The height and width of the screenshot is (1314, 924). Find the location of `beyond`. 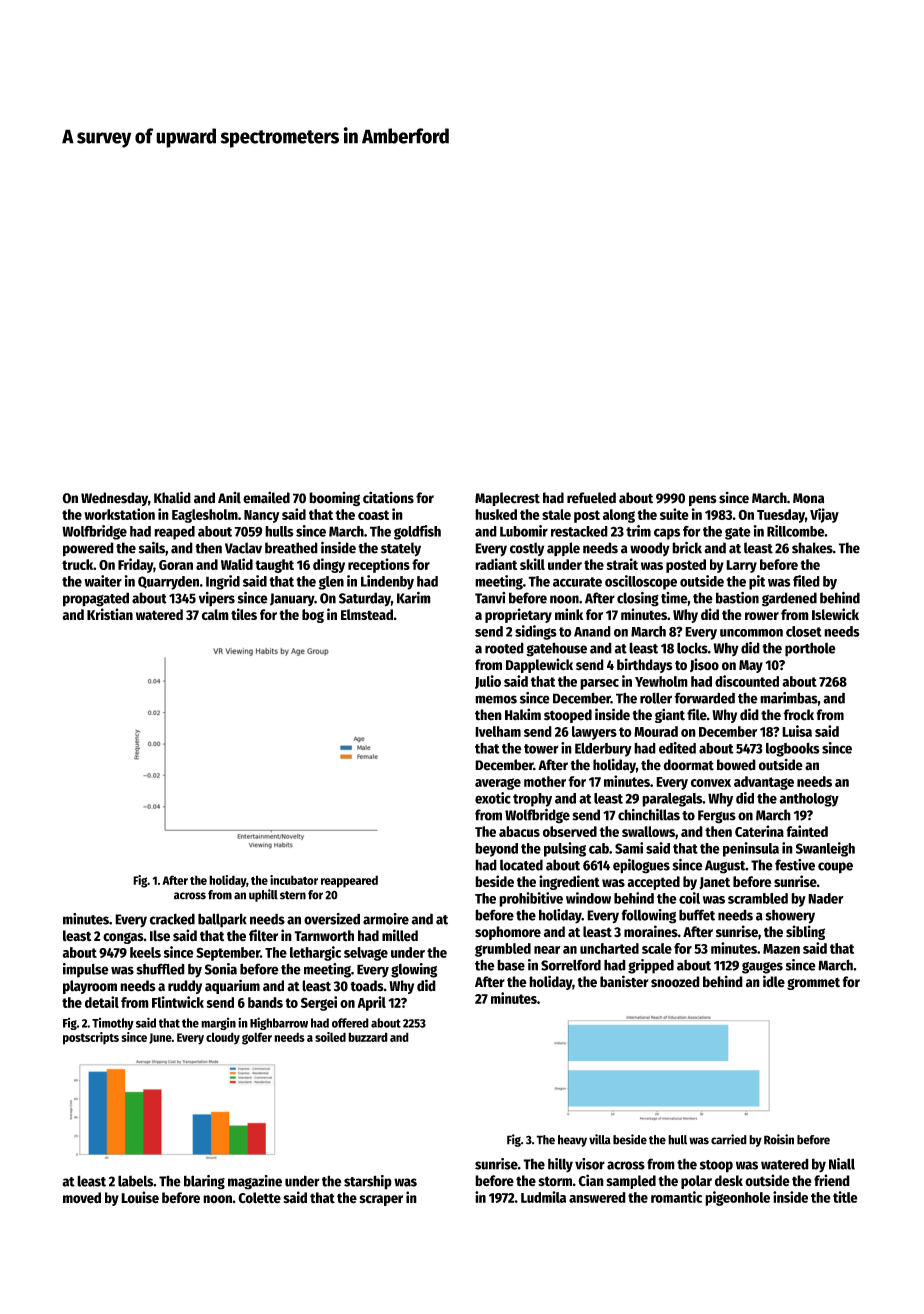

beyond is located at coordinates (496, 850).
